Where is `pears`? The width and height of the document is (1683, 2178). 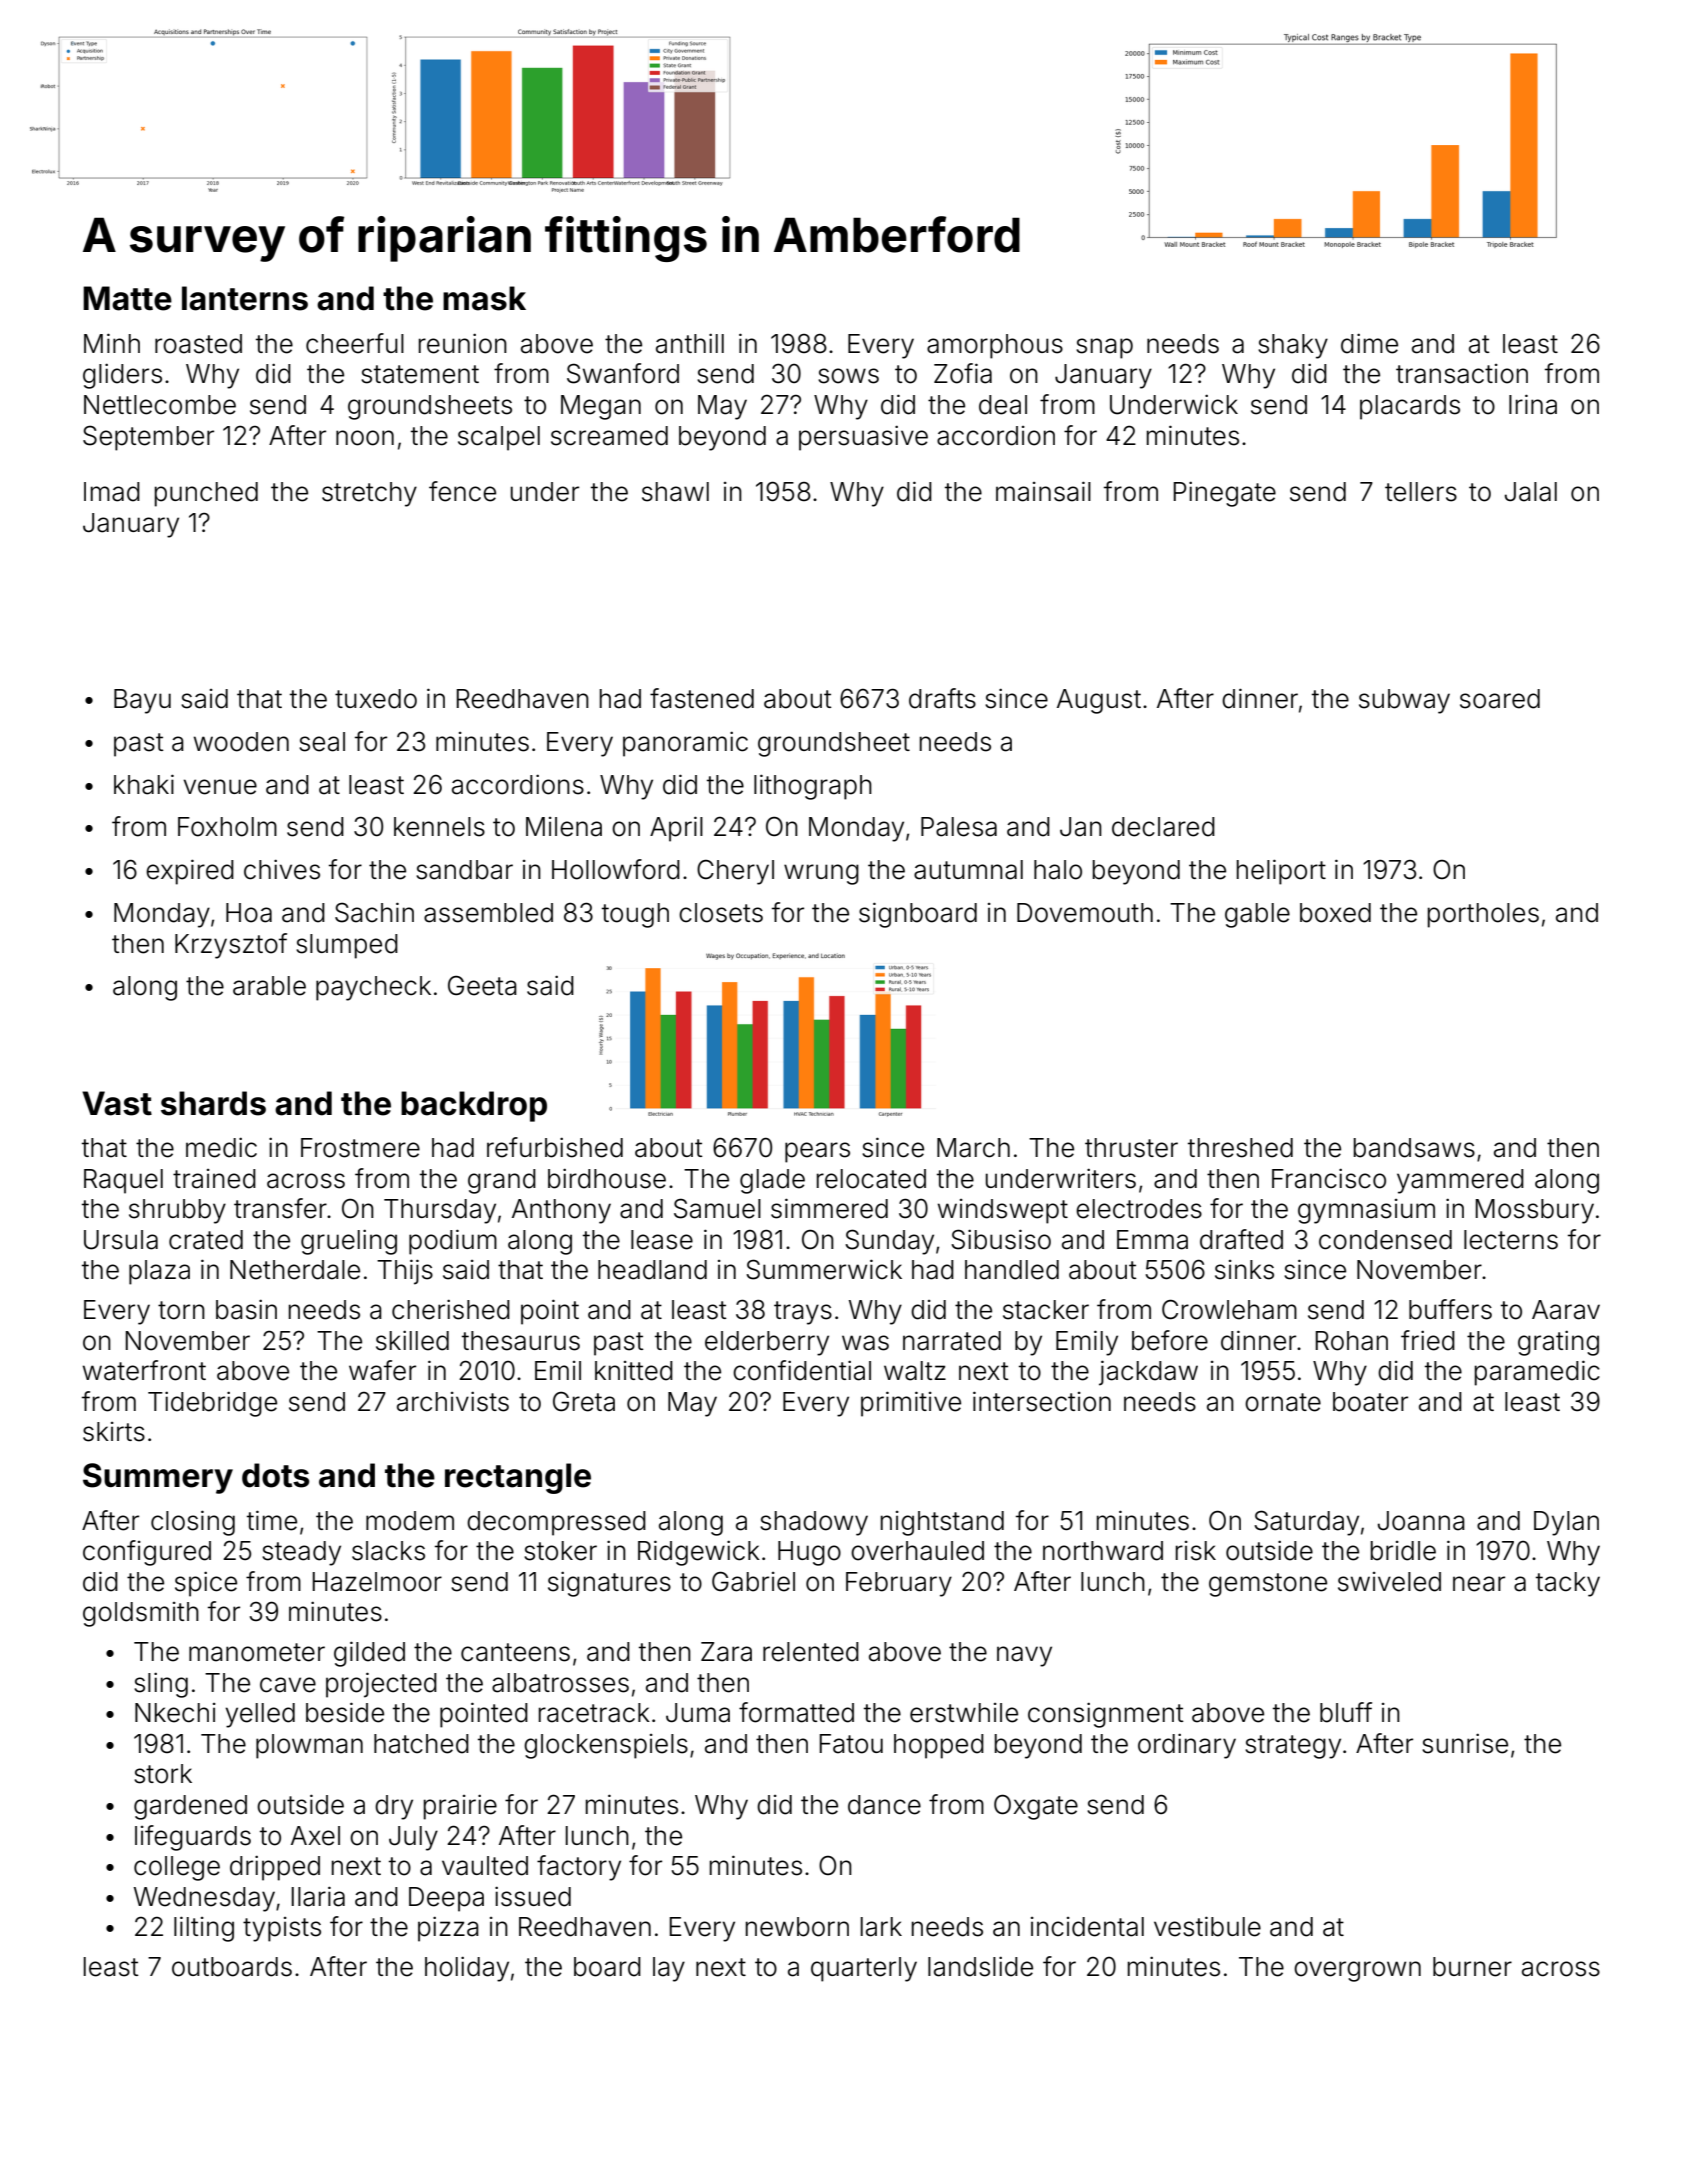
pears is located at coordinates (817, 1152).
